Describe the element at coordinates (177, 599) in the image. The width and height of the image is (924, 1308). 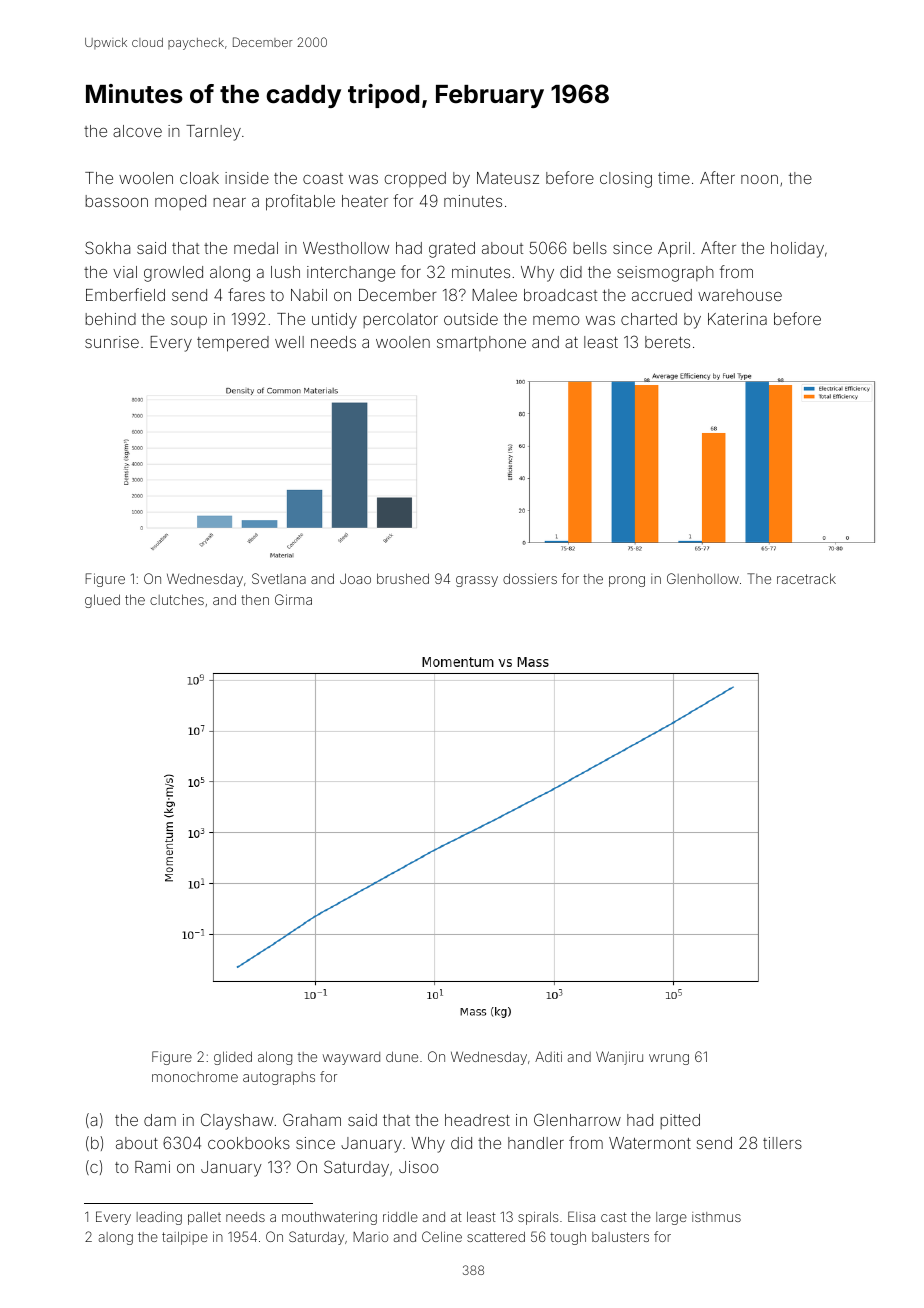
I see `clutches` at that location.
